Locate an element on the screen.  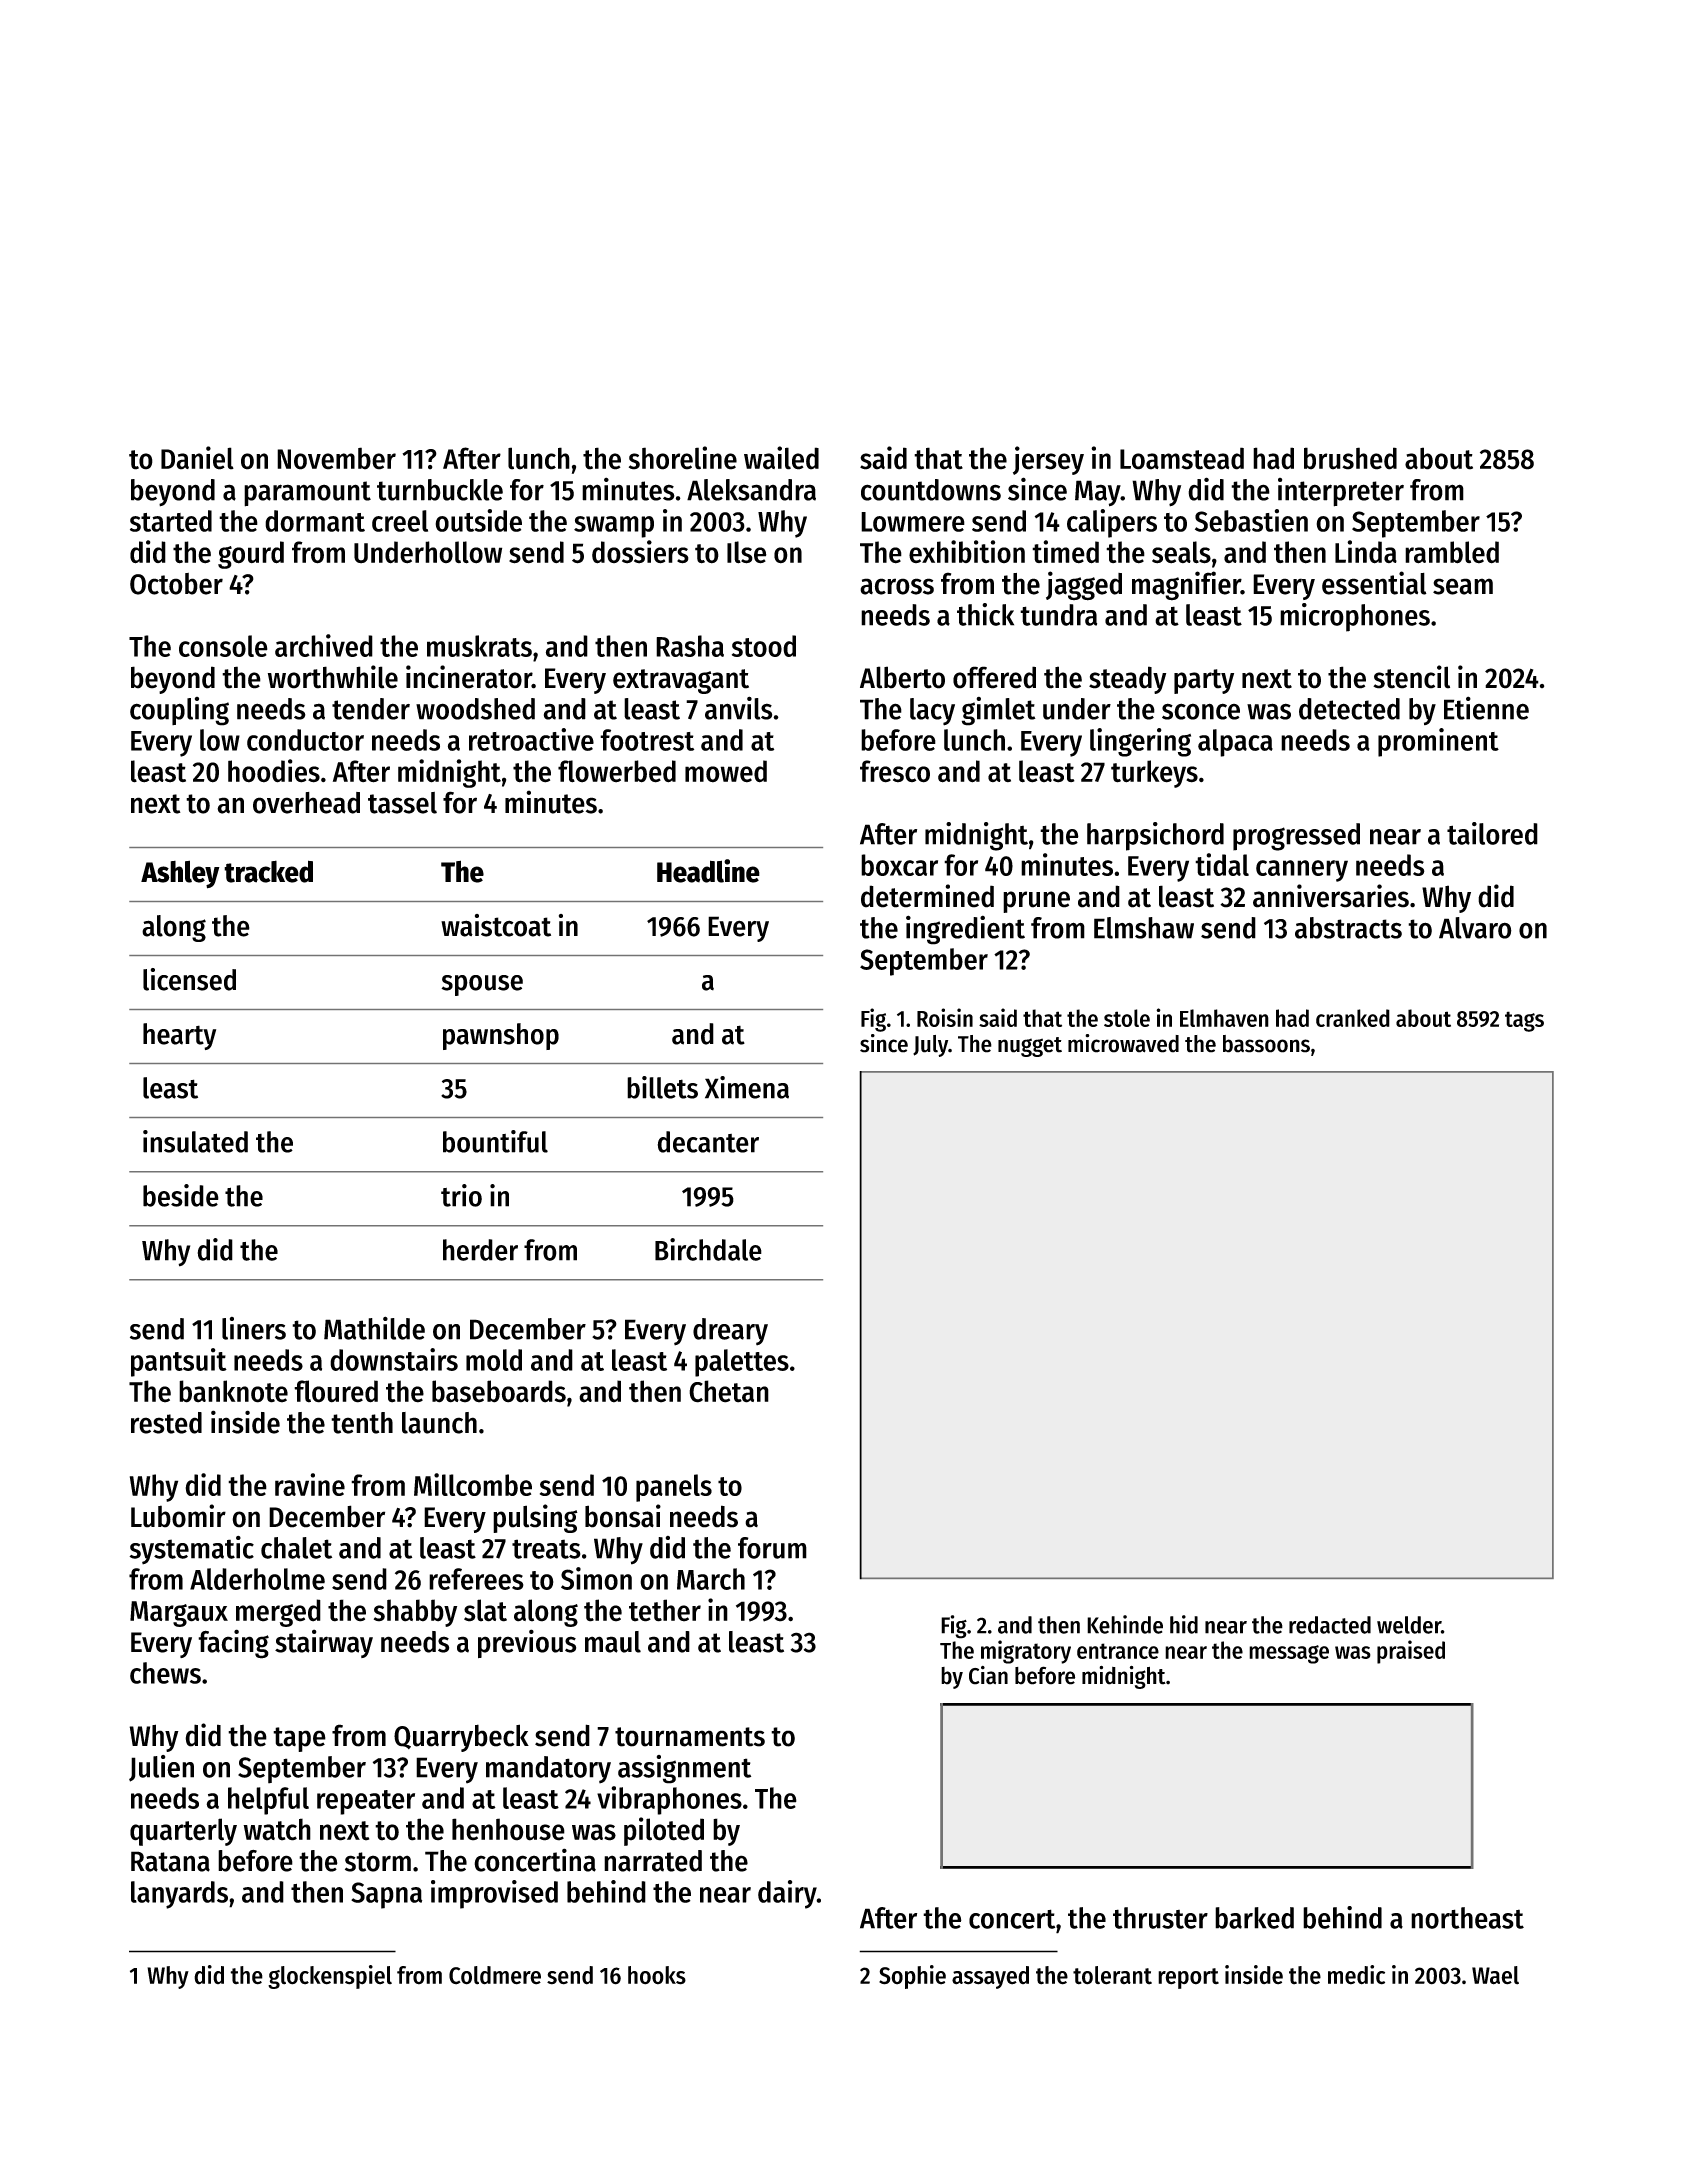
spouse is located at coordinates (482, 985).
